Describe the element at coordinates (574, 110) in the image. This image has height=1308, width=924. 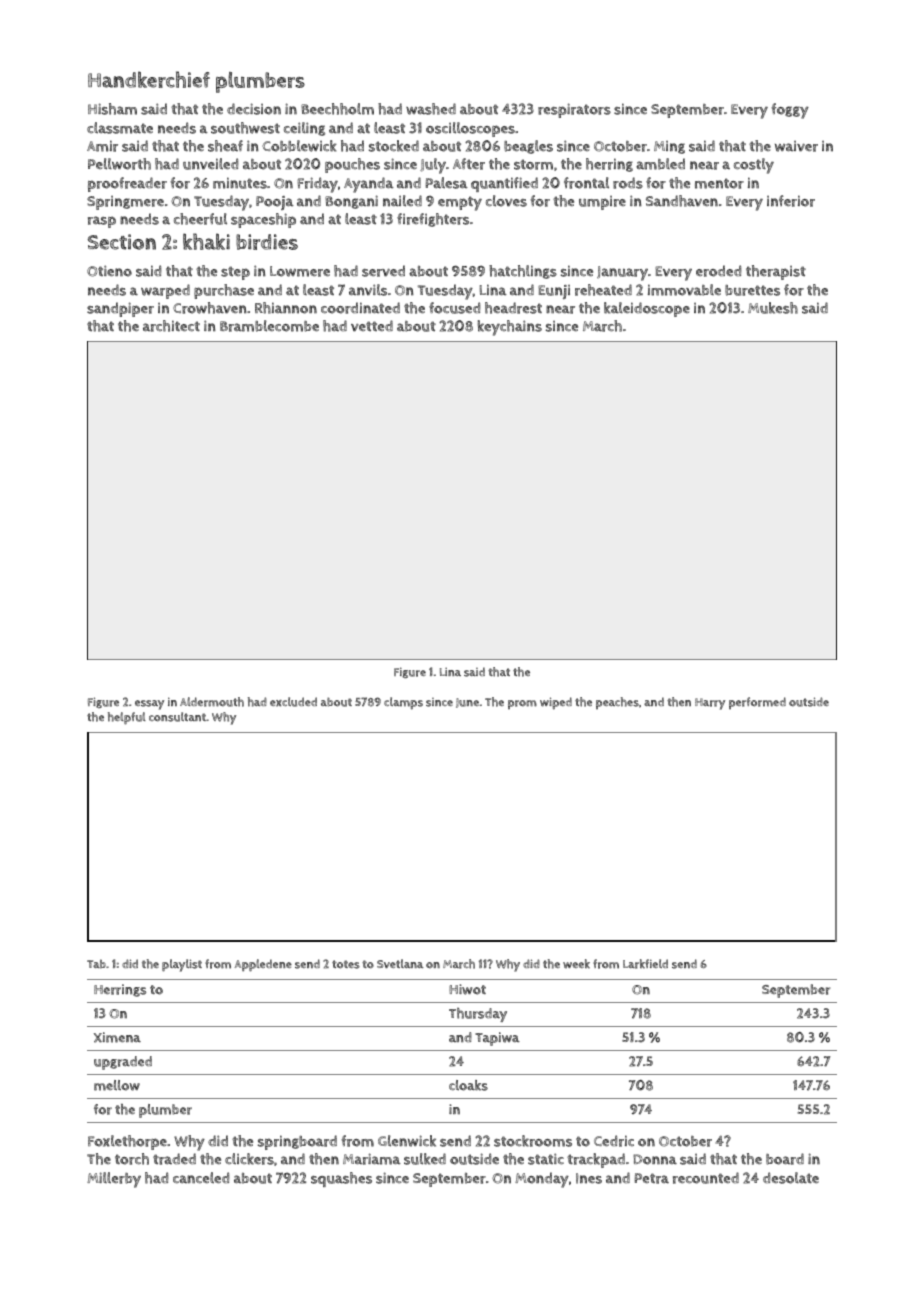
I see `respirators` at that location.
